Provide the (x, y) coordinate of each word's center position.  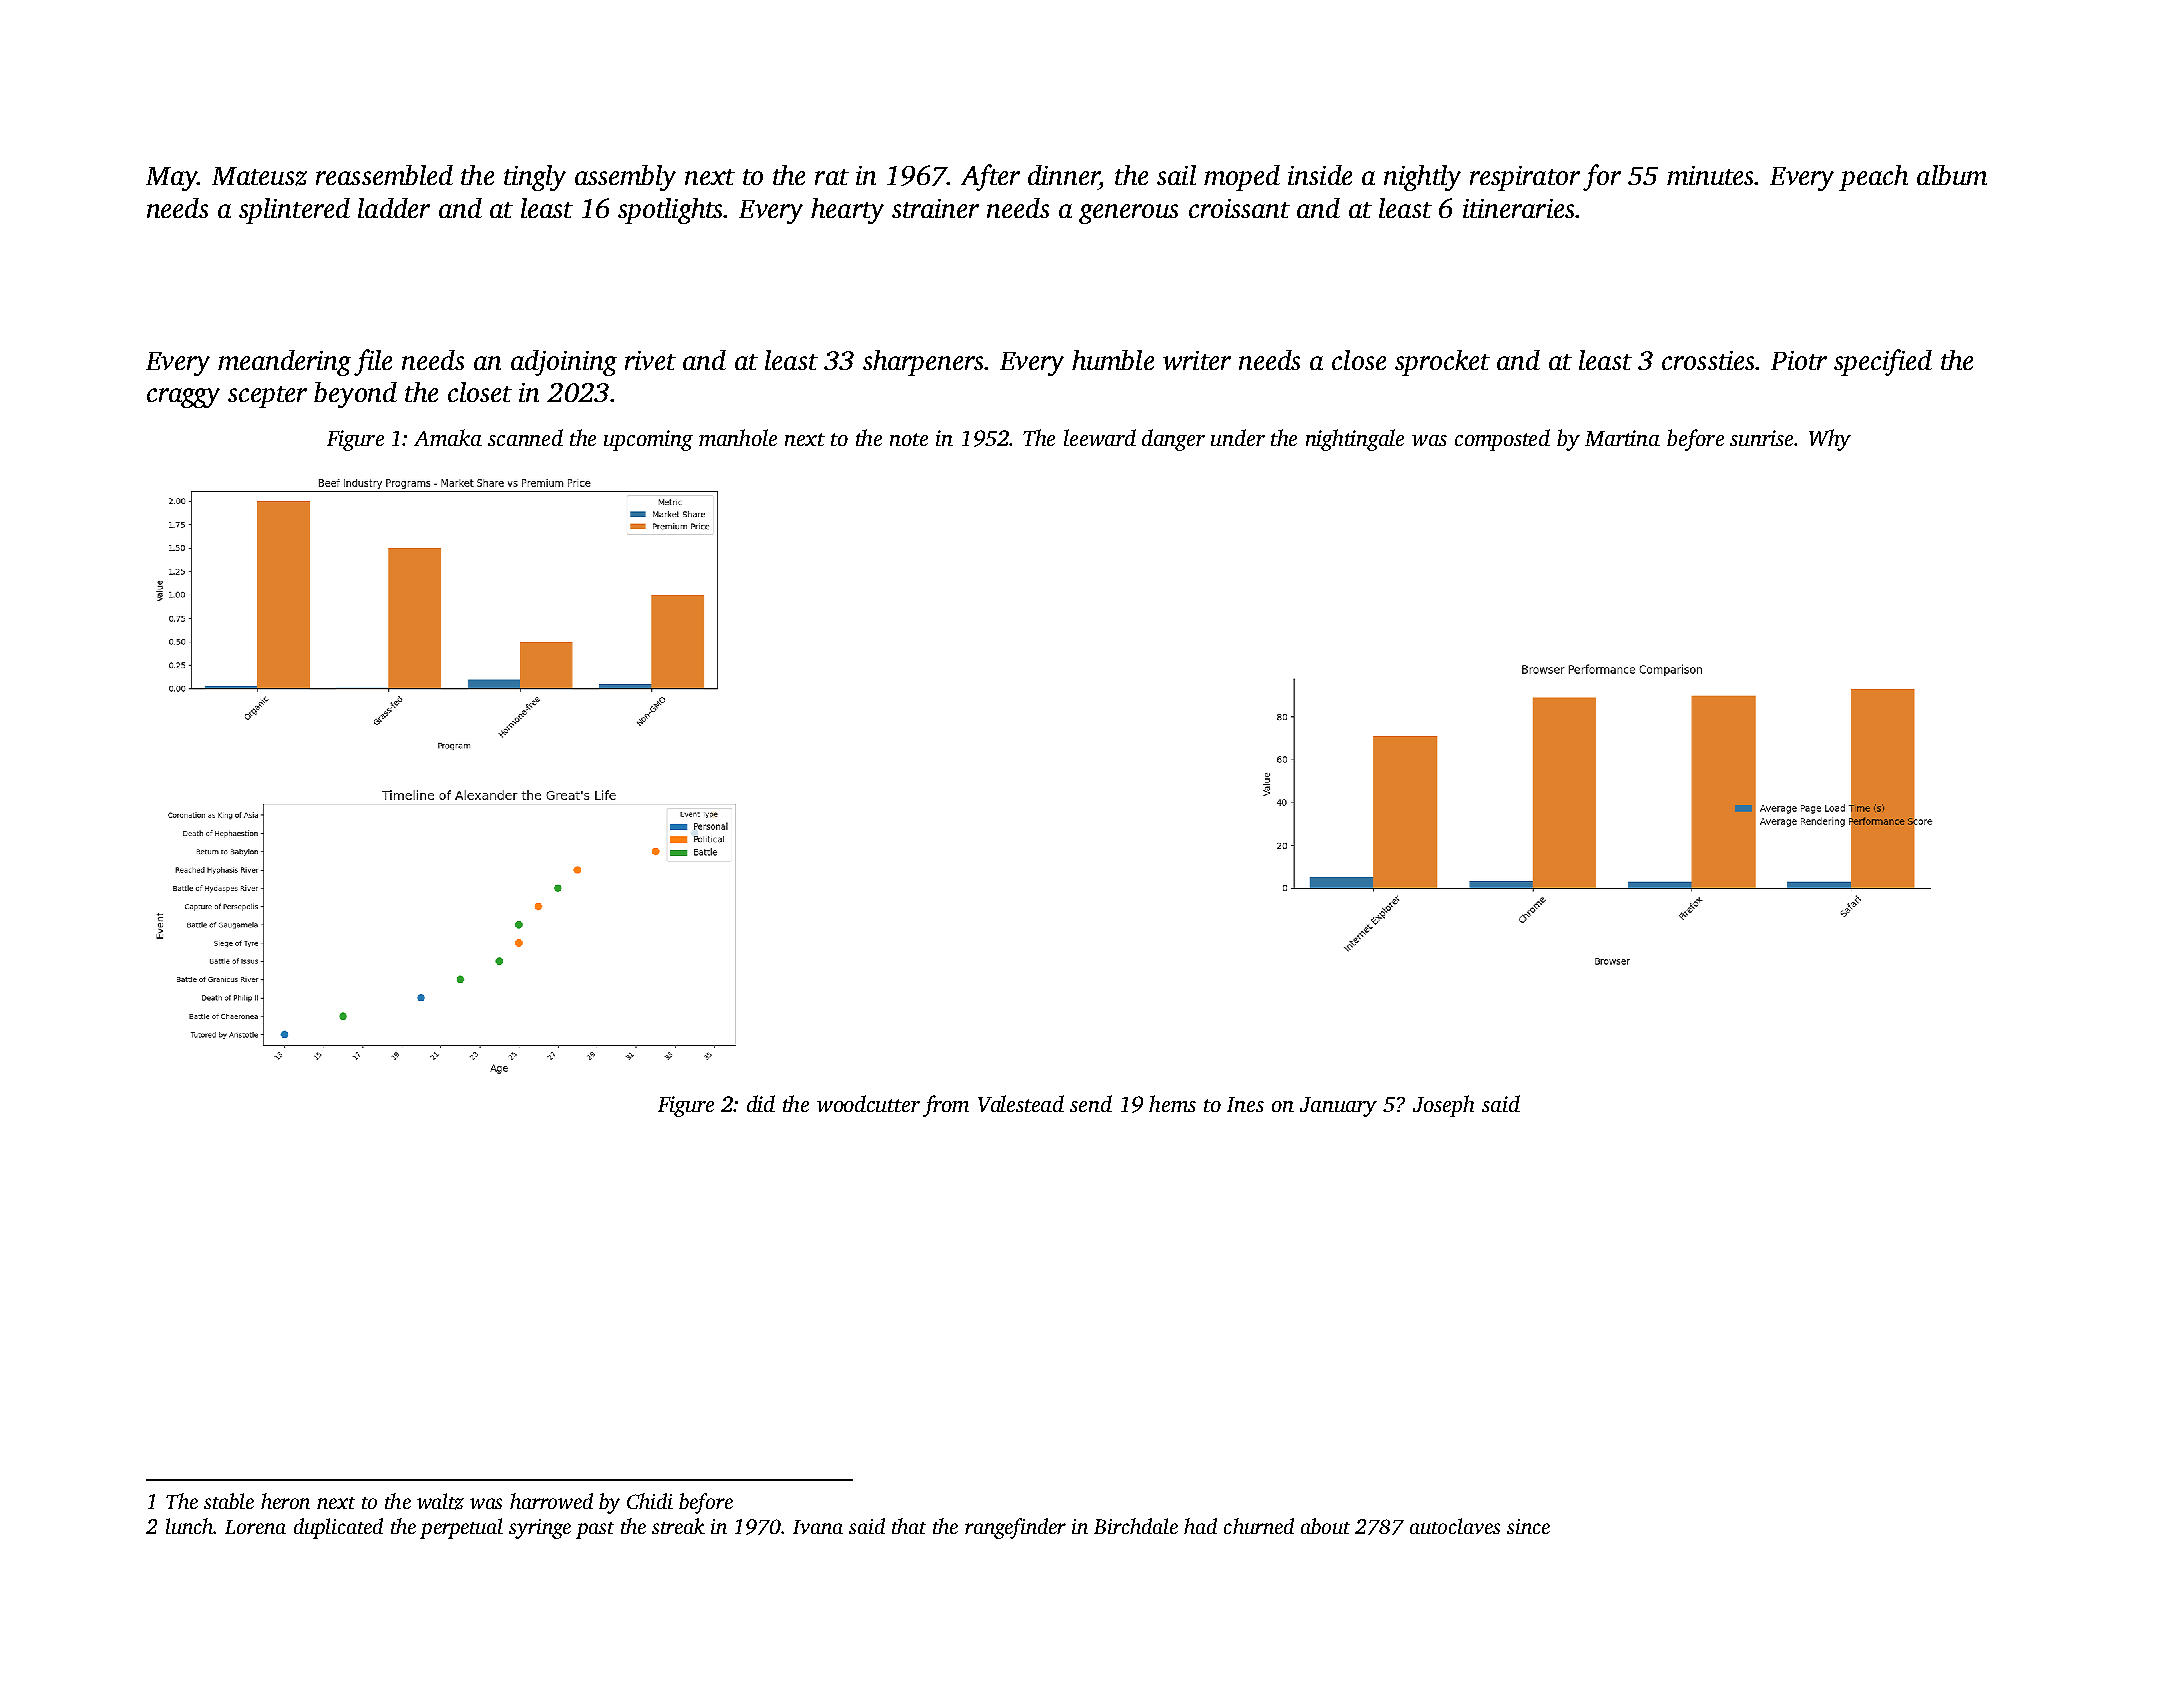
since (1528, 1526)
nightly (1422, 178)
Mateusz (259, 176)
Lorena (255, 1527)
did (761, 1103)
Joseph (1443, 1106)
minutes (1711, 175)
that (909, 1526)
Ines (1245, 1104)
